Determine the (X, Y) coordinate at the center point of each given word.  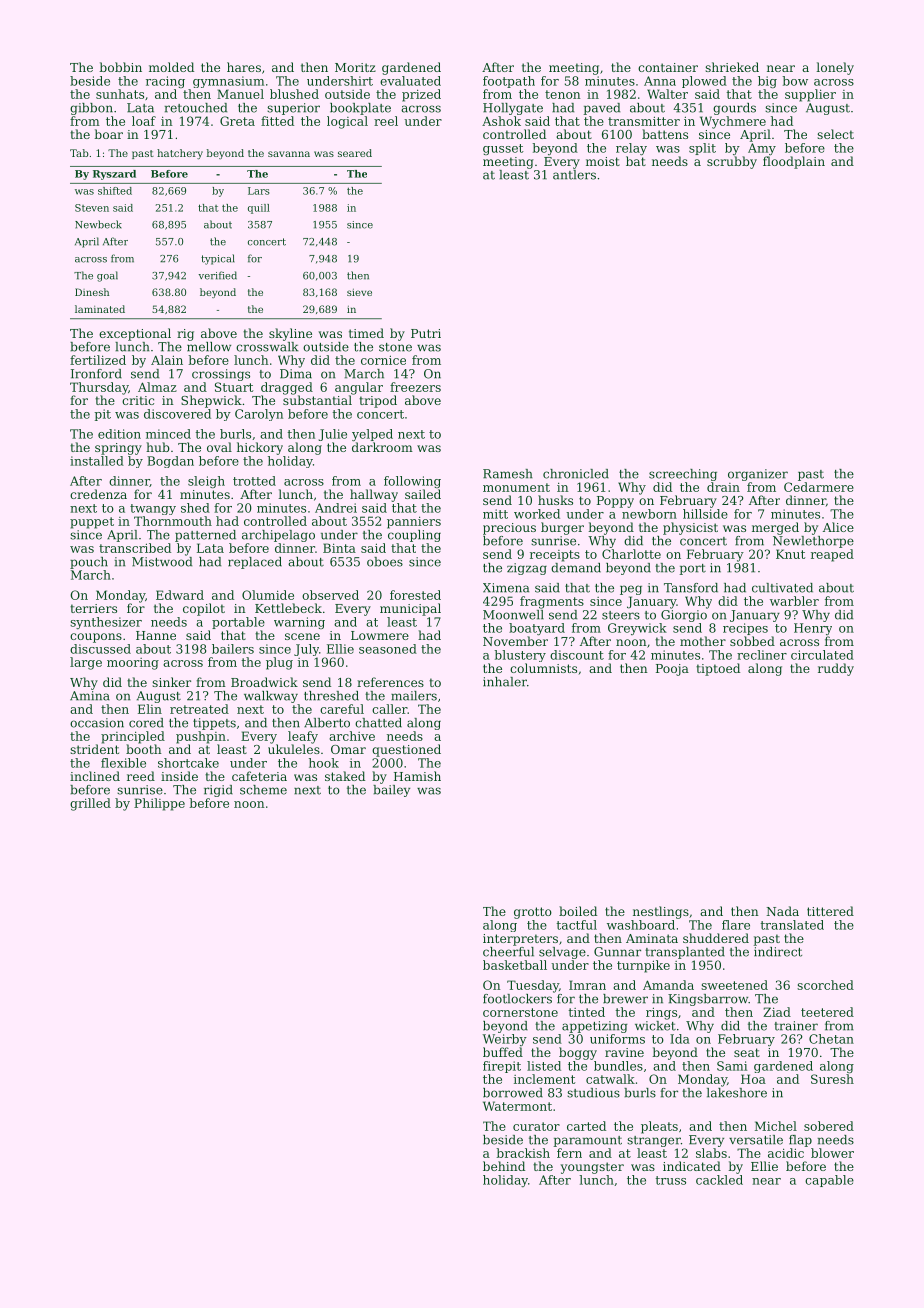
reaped (832, 555)
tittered (830, 911)
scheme (263, 790)
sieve (359, 292)
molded (171, 67)
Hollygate (513, 109)
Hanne (156, 635)
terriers (93, 608)
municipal (410, 609)
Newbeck (98, 224)
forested (415, 595)
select (835, 134)
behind (504, 1166)
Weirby (505, 1040)
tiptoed (718, 669)
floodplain (794, 162)
